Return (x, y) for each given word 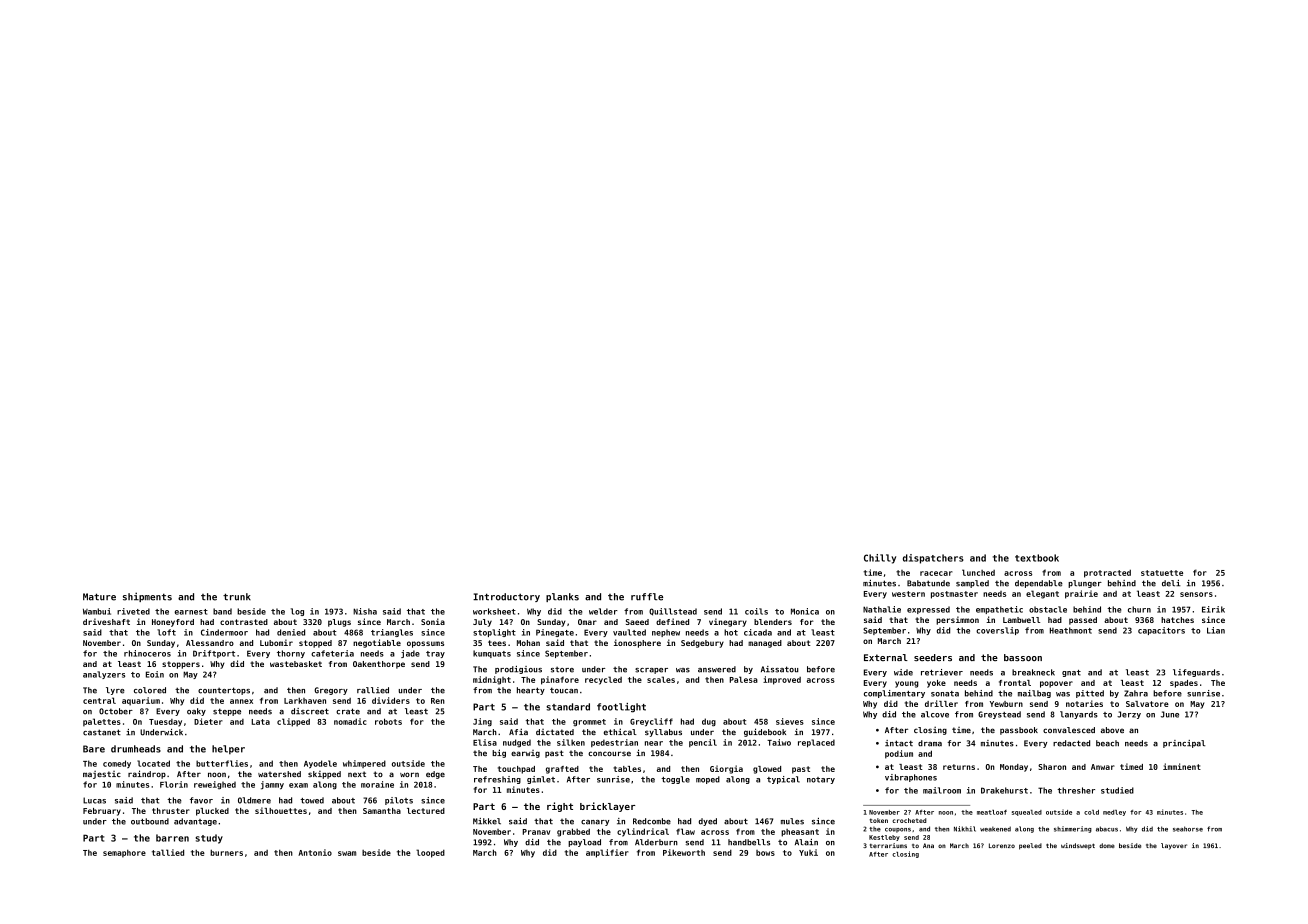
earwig (525, 754)
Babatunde (928, 583)
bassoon (1023, 657)
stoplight (494, 633)
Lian (1216, 630)
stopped (315, 644)
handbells (749, 842)
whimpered (364, 764)
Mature (99, 597)
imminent (1182, 766)
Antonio (315, 852)
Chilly (880, 559)
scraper (651, 671)
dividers (391, 700)
